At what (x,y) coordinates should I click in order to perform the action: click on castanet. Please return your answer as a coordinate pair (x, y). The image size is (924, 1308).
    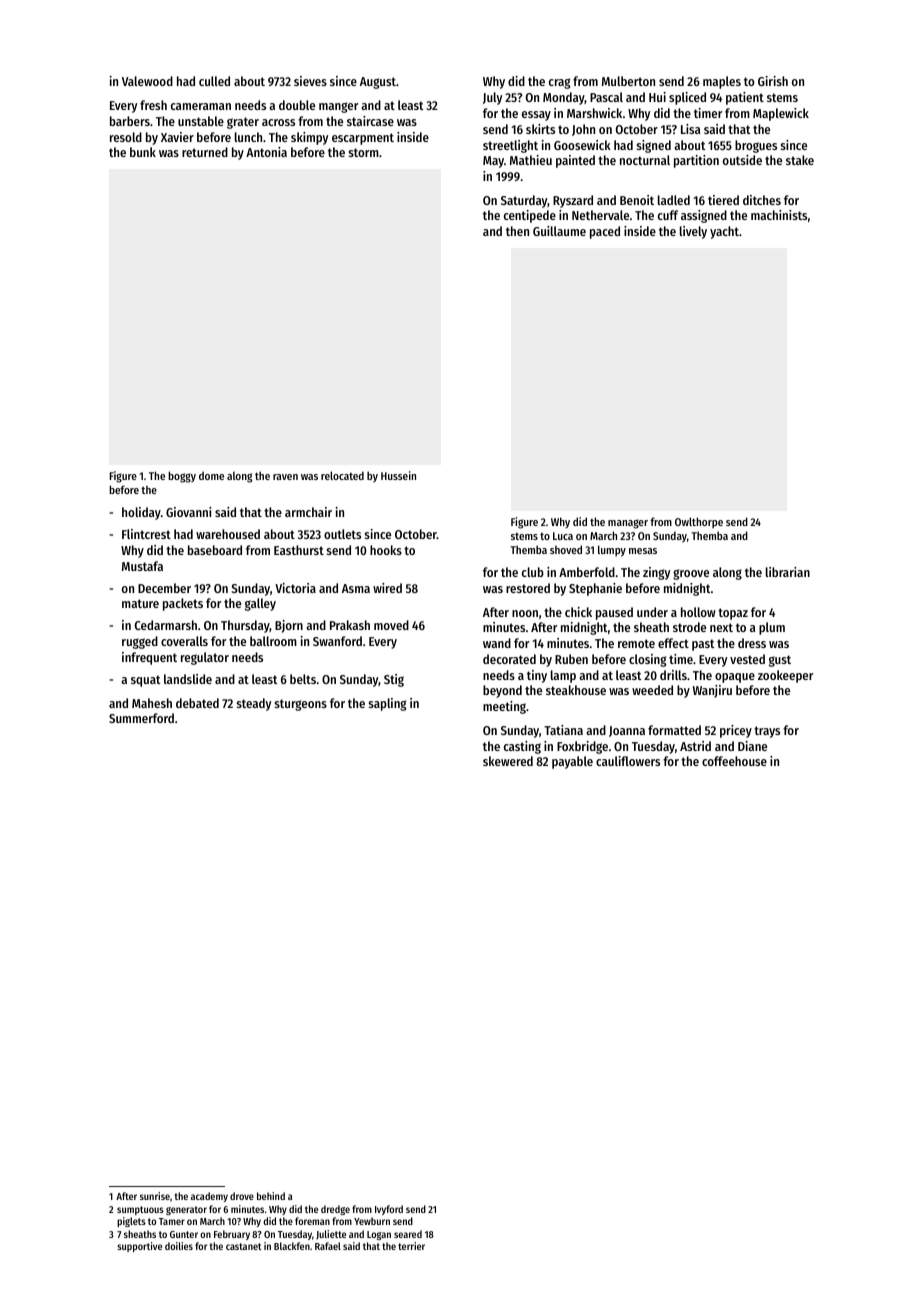
    Looking at the image, I should click on (244, 1246).
